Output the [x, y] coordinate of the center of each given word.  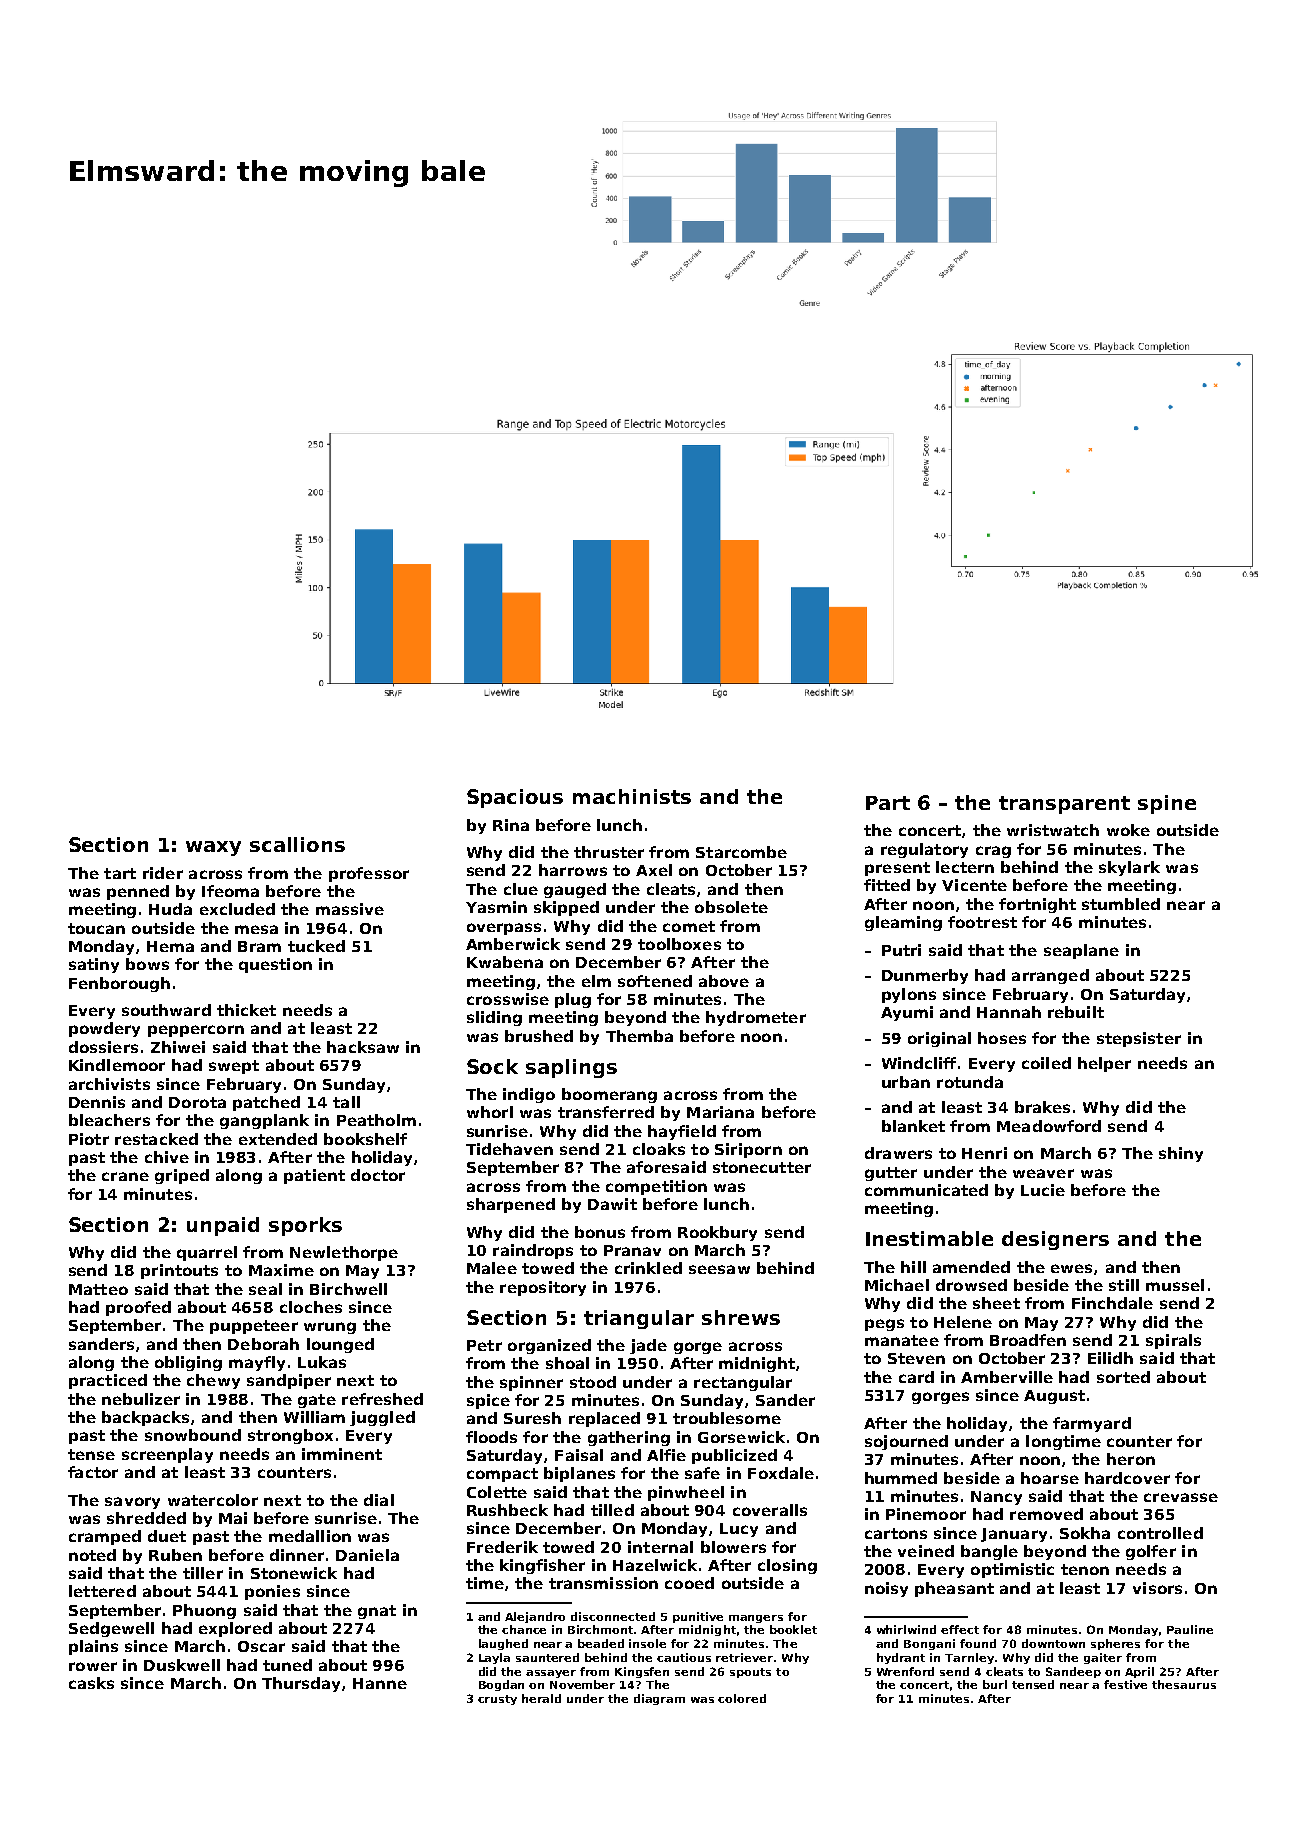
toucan [96, 928]
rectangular [743, 1383]
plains [93, 1647]
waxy [213, 848]
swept [234, 1067]
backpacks [145, 1418]
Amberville [1007, 1377]
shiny [1181, 1154]
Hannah [1009, 1012]
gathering [629, 1438]
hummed [901, 1478]
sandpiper [289, 1381]
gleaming [903, 923]
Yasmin [496, 907]
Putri [901, 950]
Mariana [720, 1112]
